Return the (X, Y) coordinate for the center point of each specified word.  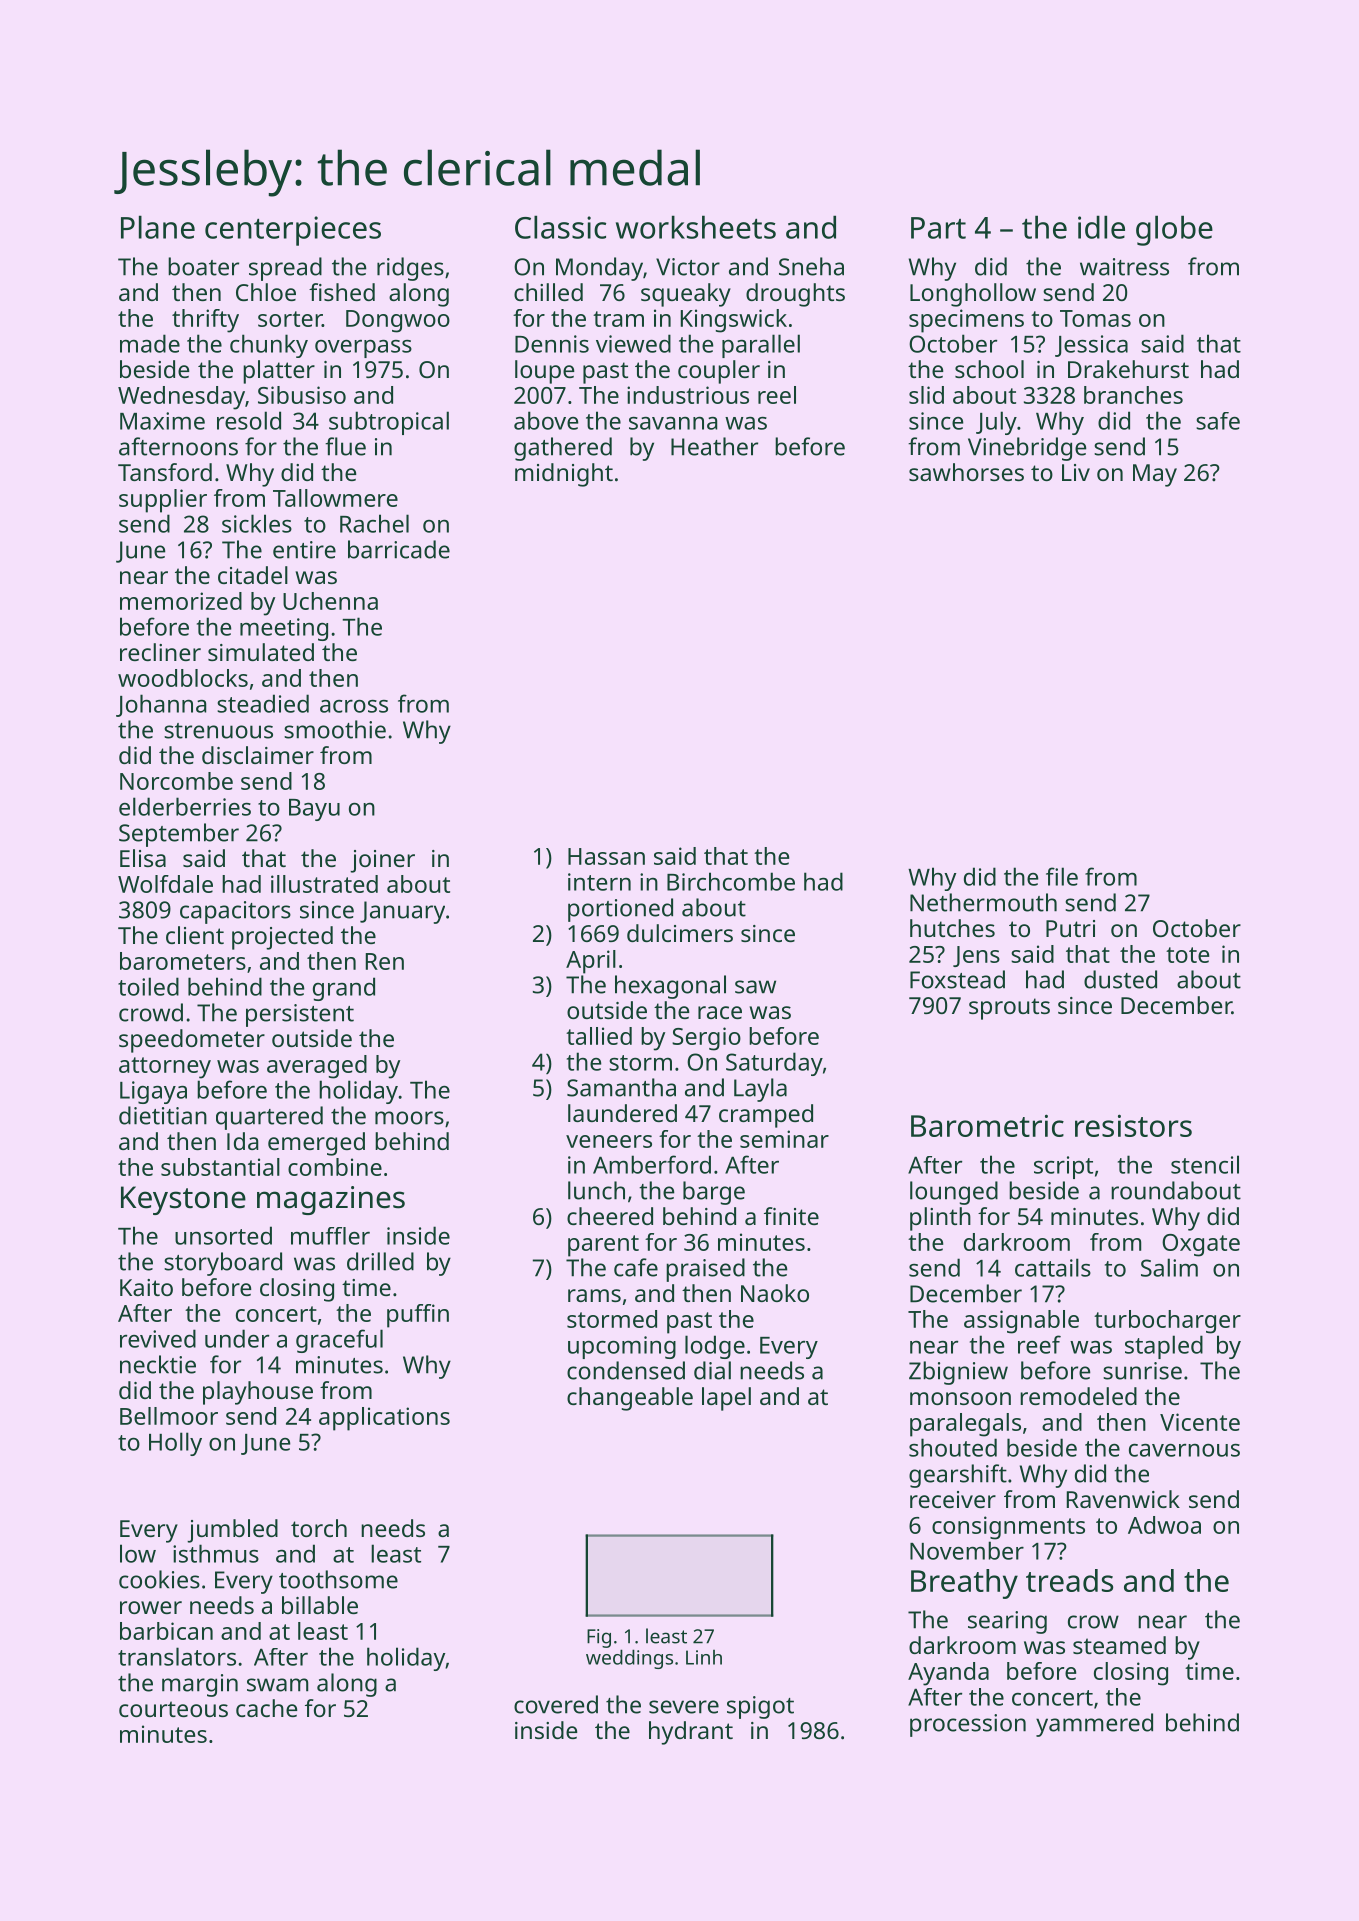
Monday (599, 269)
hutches (952, 928)
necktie (158, 1364)
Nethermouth (983, 902)
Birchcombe (731, 881)
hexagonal (670, 987)
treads (1069, 1580)
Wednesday (181, 398)
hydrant (691, 1733)
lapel (726, 1399)
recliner (160, 652)
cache (266, 1708)
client (195, 935)
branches (1133, 395)
